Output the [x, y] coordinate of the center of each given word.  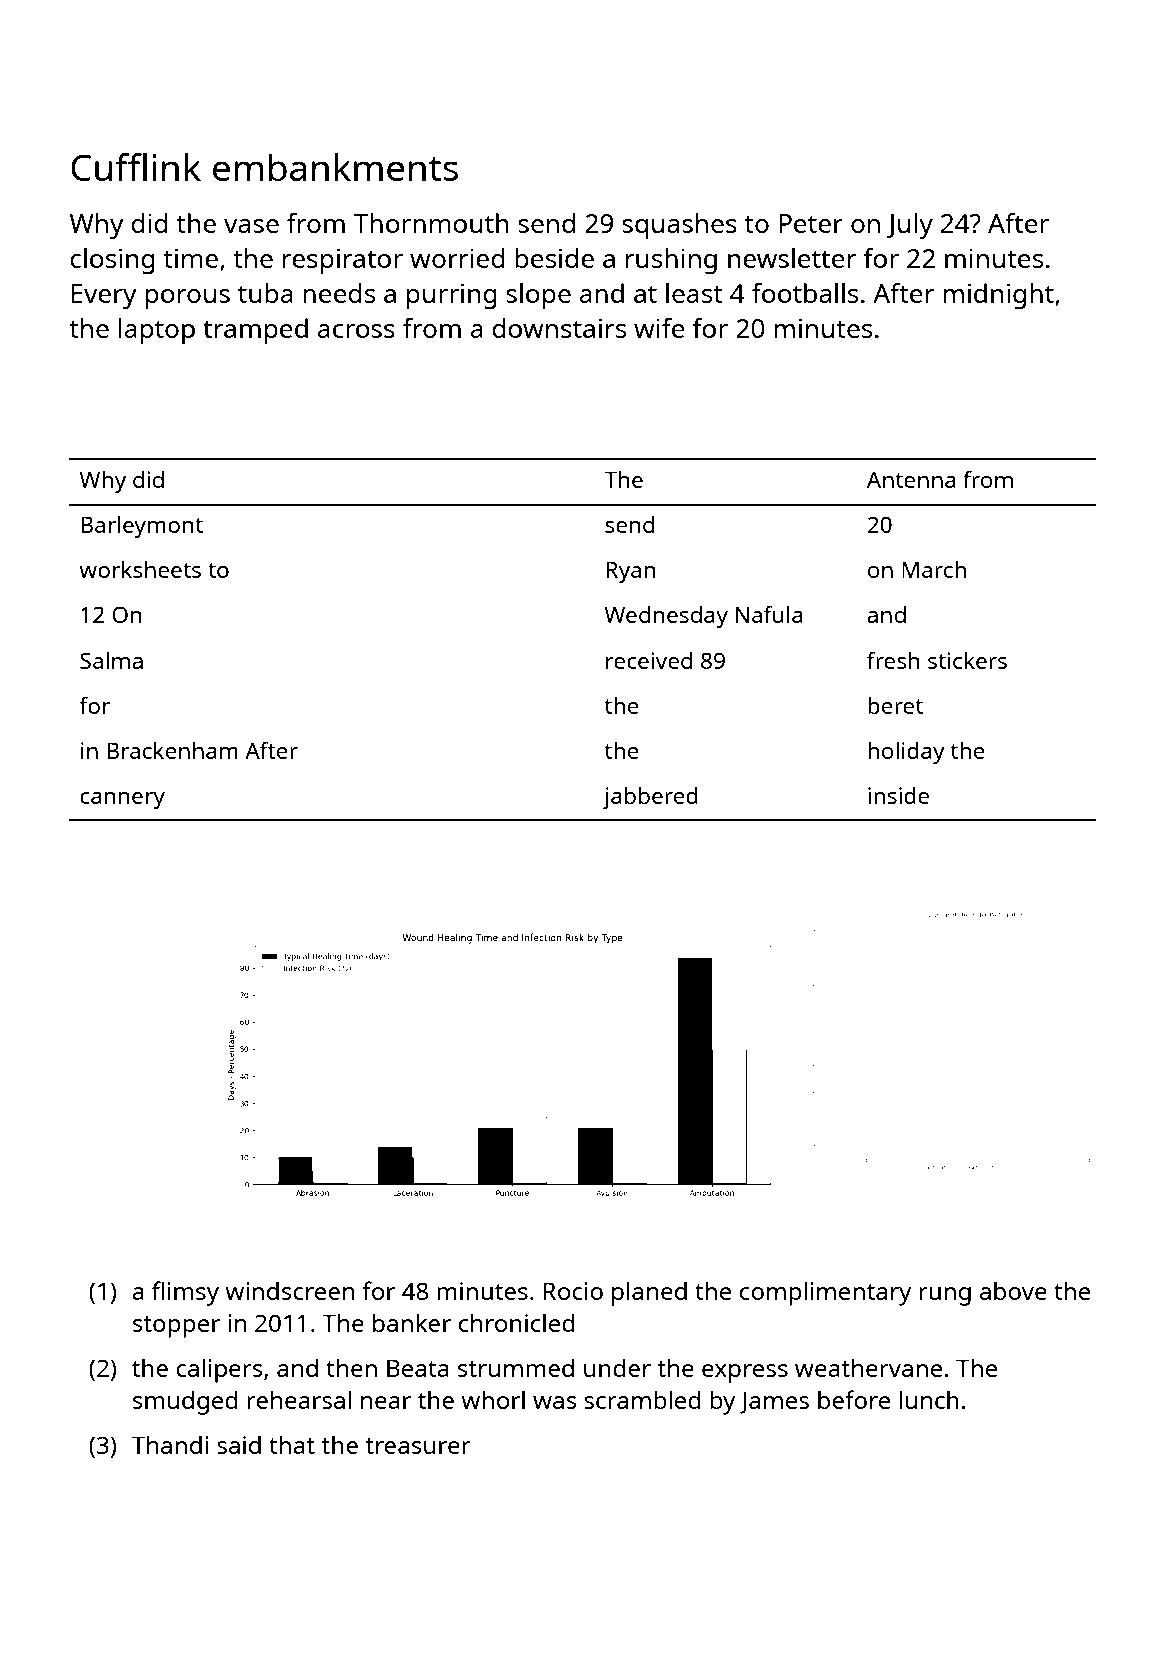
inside [898, 795]
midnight [998, 296]
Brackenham [172, 750]
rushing [671, 261]
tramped [255, 331]
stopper [176, 1327]
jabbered [650, 798]
